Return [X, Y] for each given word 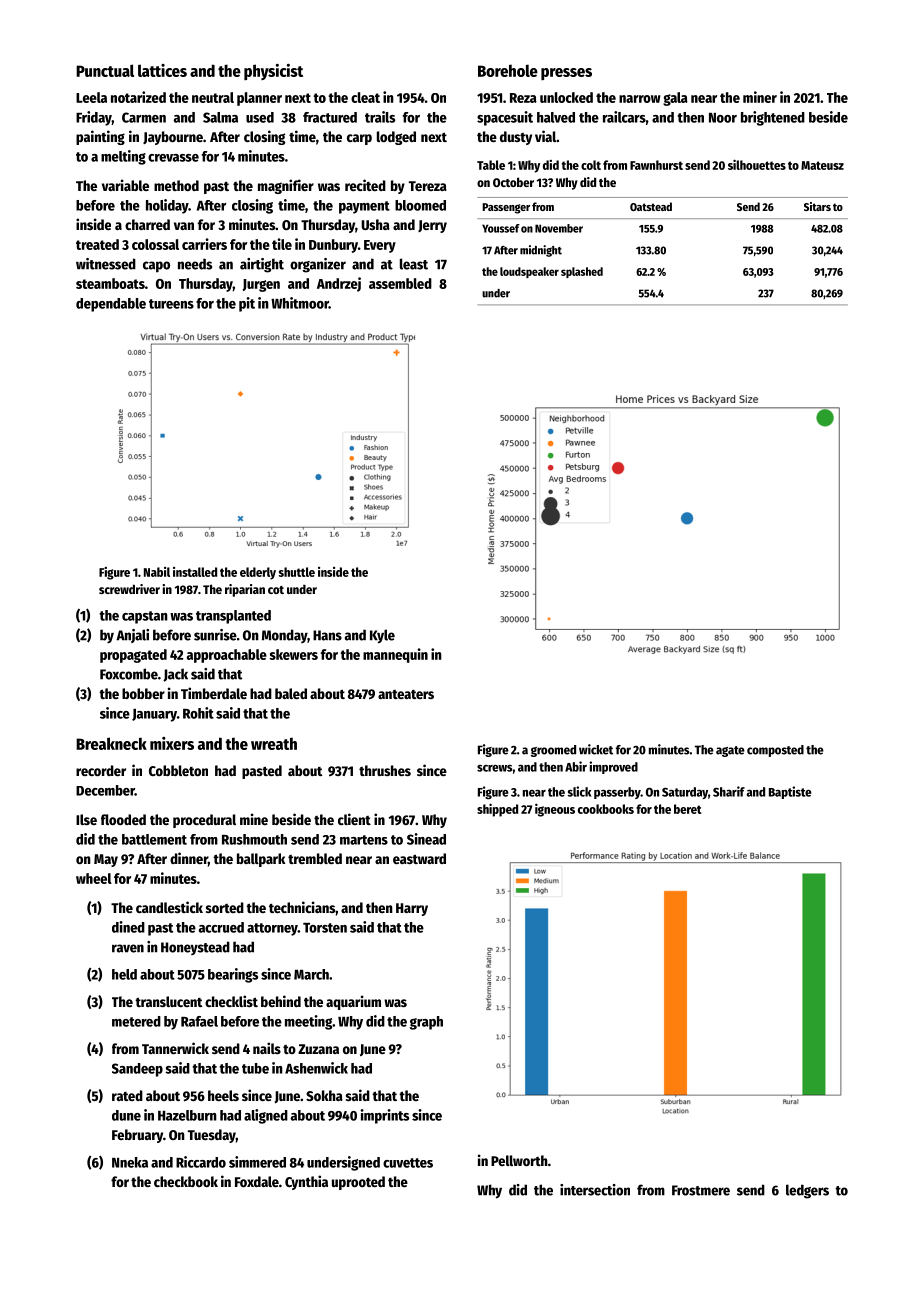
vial [545, 136]
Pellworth [519, 1160]
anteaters [406, 694]
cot [276, 590]
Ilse [86, 819]
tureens [171, 304]
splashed [582, 272]
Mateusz [822, 165]
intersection [595, 1190]
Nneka [130, 1162]
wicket [596, 749]
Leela [91, 97]
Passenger [506, 208]
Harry [412, 909]
